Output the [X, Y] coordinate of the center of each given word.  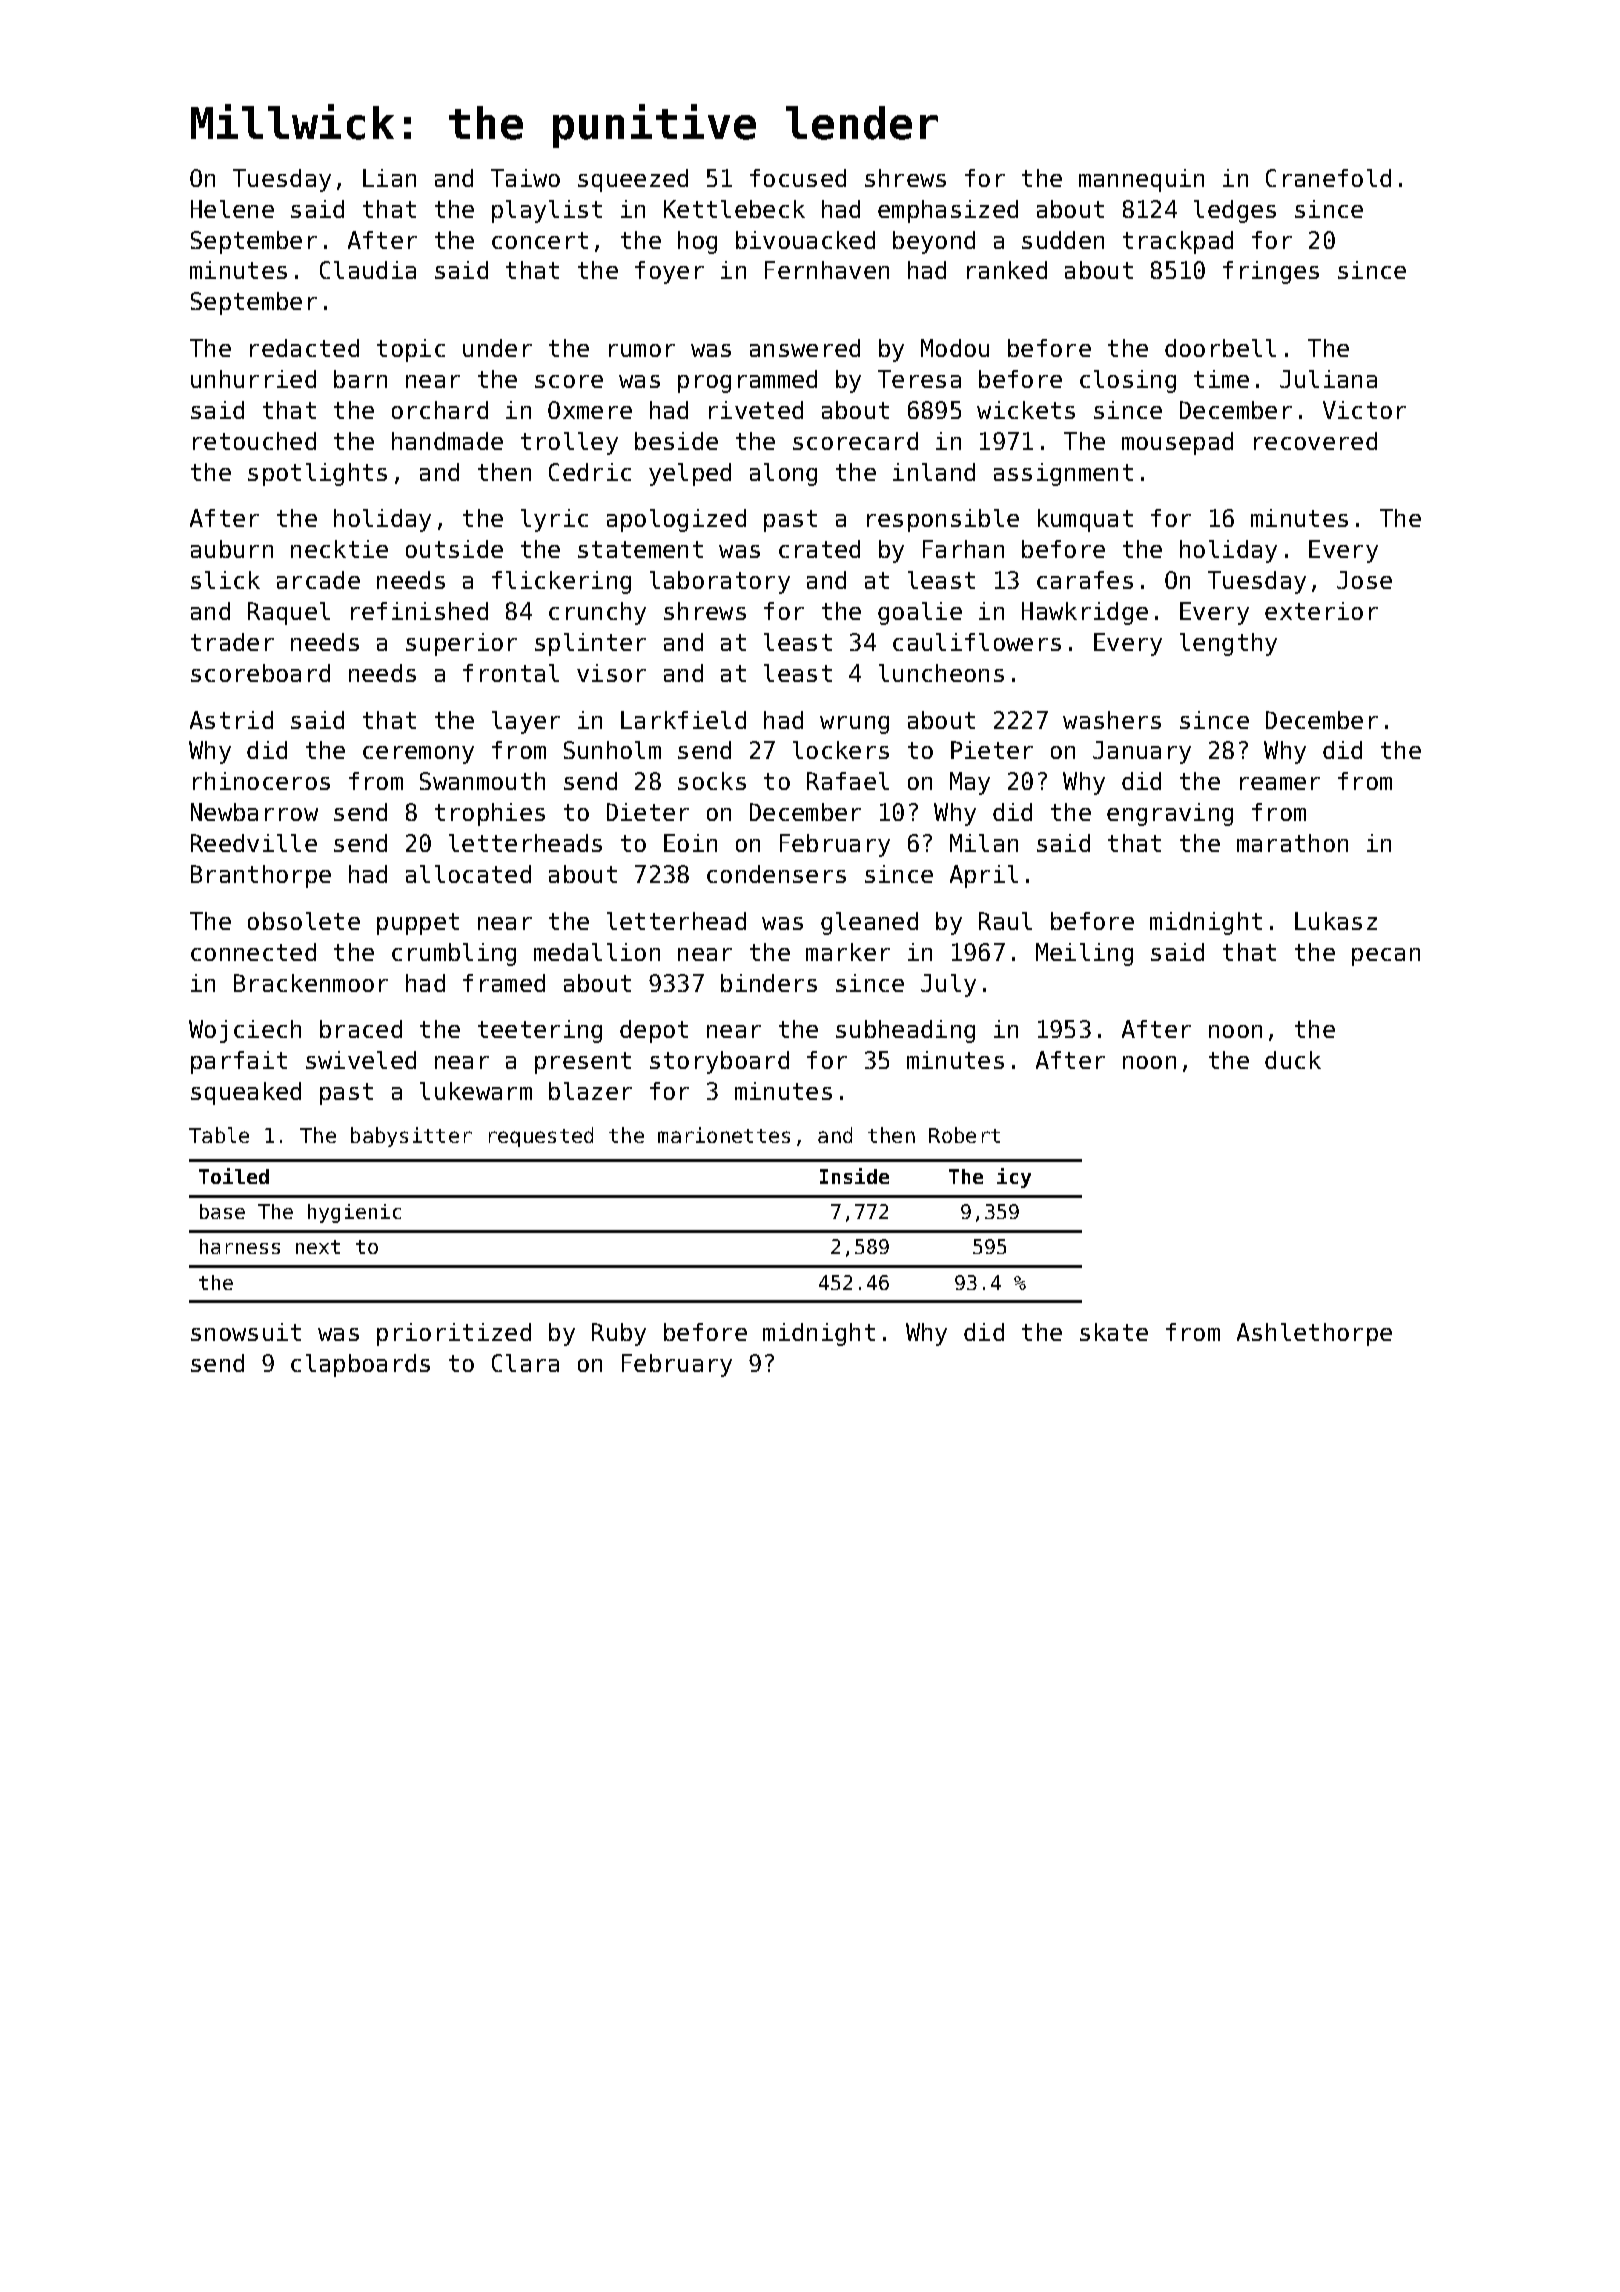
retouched [254, 441]
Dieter [648, 812]
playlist [547, 211]
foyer [669, 272]
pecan [1386, 957]
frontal [511, 673]
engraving [1170, 814]
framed [504, 983]
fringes [1271, 272]
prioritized [454, 1334]
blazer [590, 1091]
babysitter [411, 1137]
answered [805, 348]
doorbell [1220, 348]
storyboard [719, 1062]
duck [1293, 1060]
